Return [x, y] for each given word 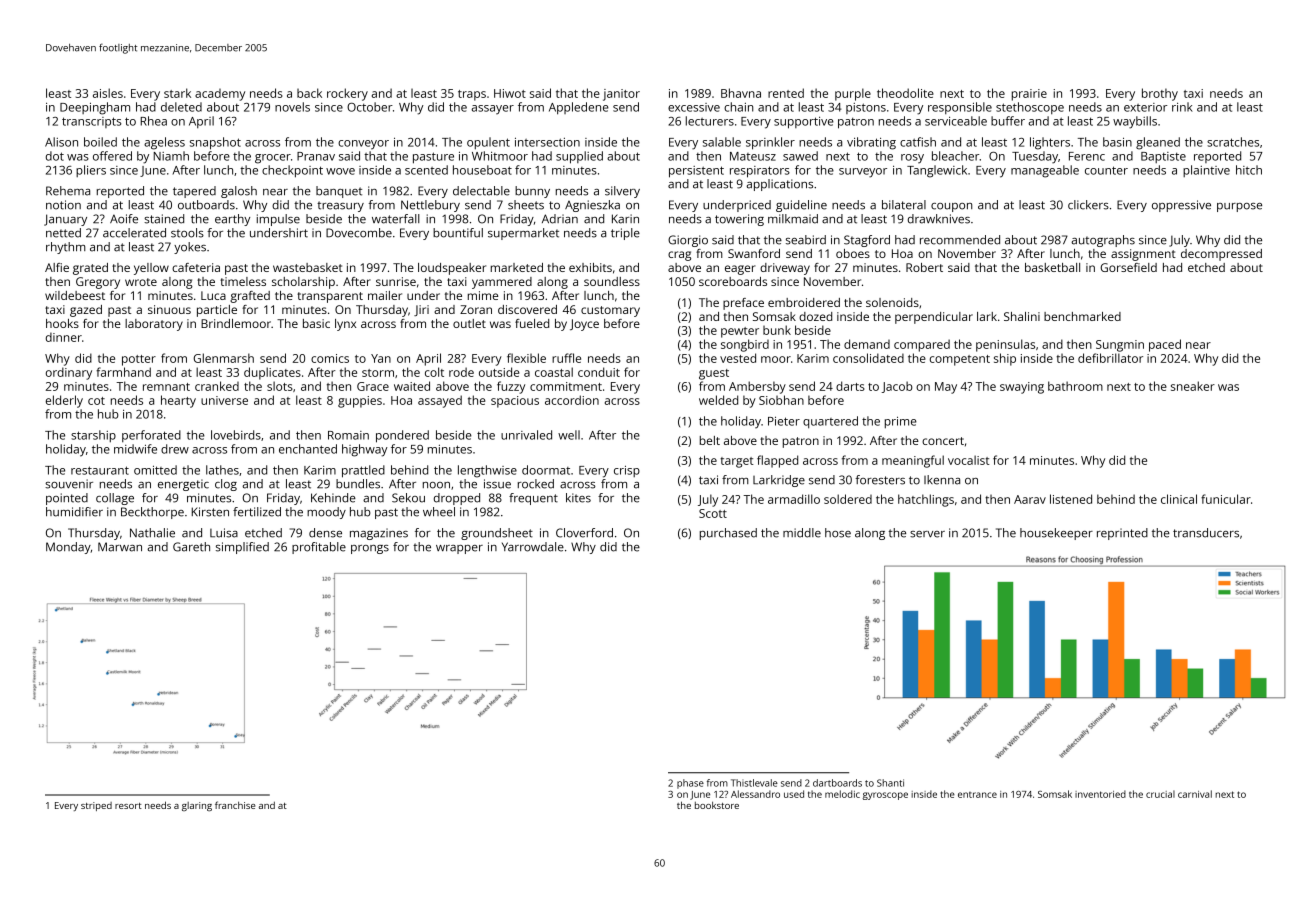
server [927, 534]
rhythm [66, 248]
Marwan [120, 547]
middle [802, 533]
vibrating [871, 143]
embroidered [804, 302]
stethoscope [1030, 108]
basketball [1052, 267]
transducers [1206, 533]
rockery [347, 94]
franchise [235, 805]
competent [960, 360]
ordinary [69, 373]
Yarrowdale [533, 547]
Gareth [191, 547]
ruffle [566, 358]
